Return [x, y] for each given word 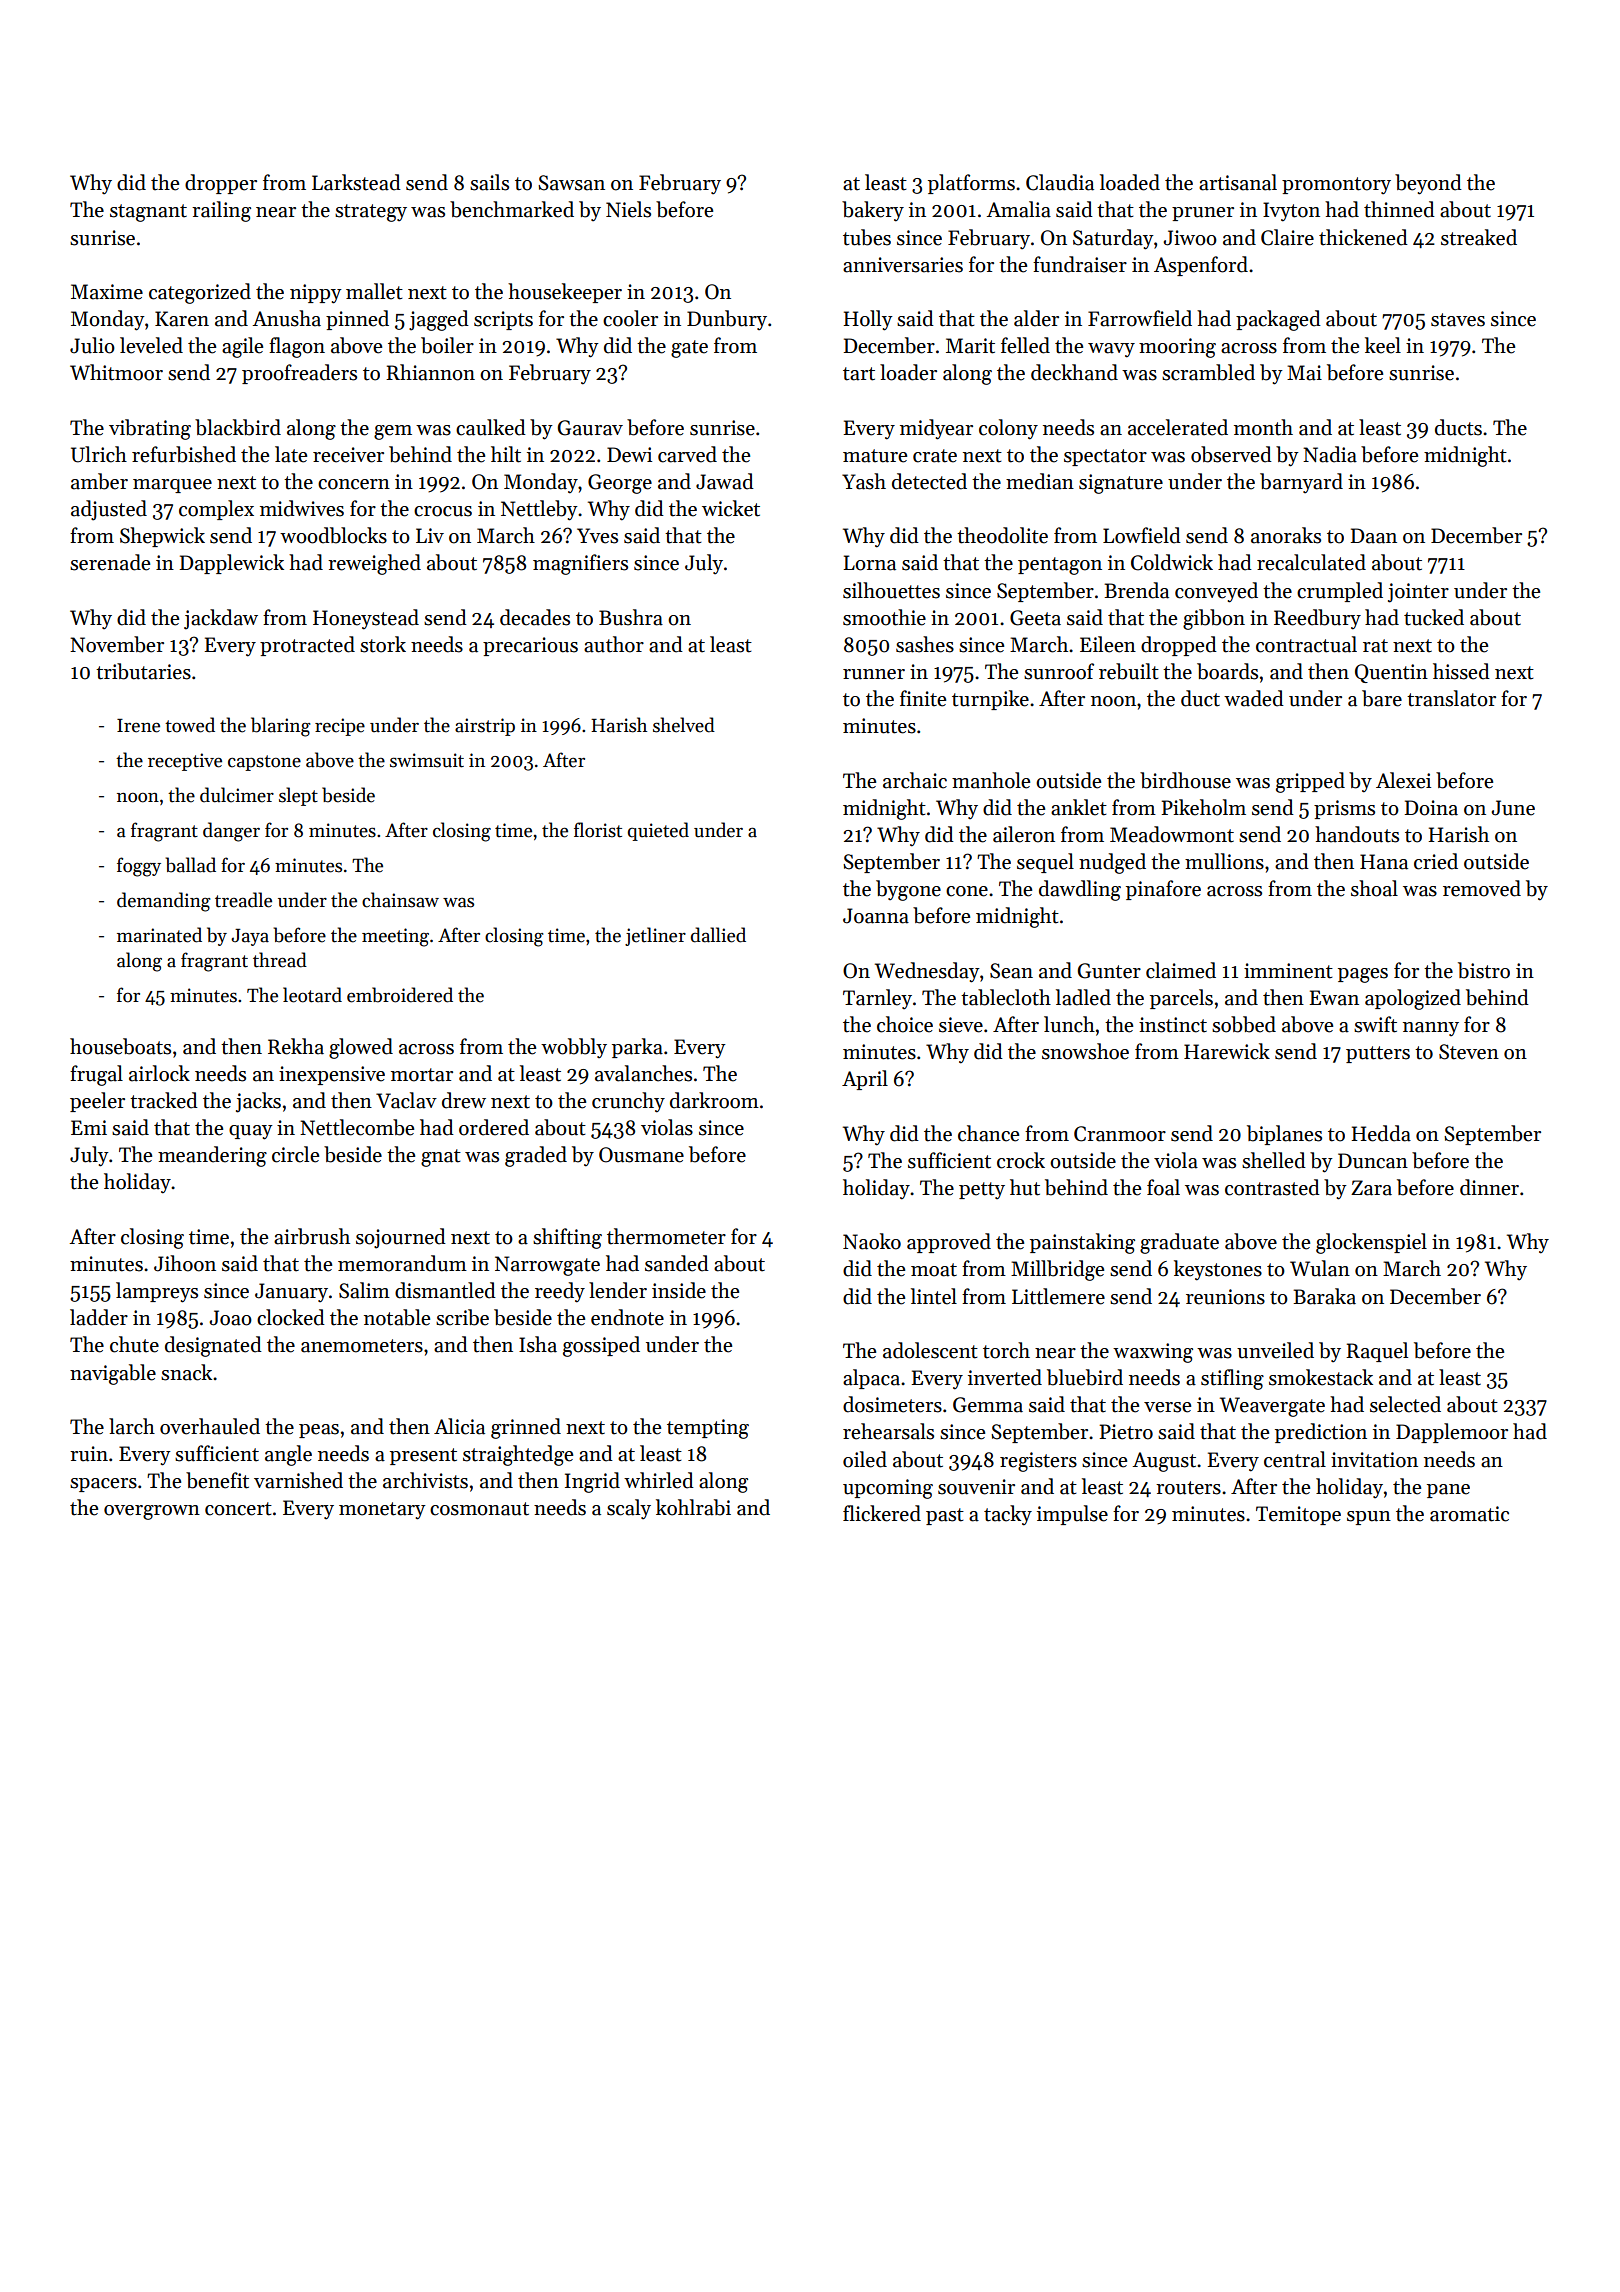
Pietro [1126, 1432]
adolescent [930, 1350]
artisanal [1238, 182]
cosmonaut [479, 1509]
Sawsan [571, 183]
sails [489, 182]
